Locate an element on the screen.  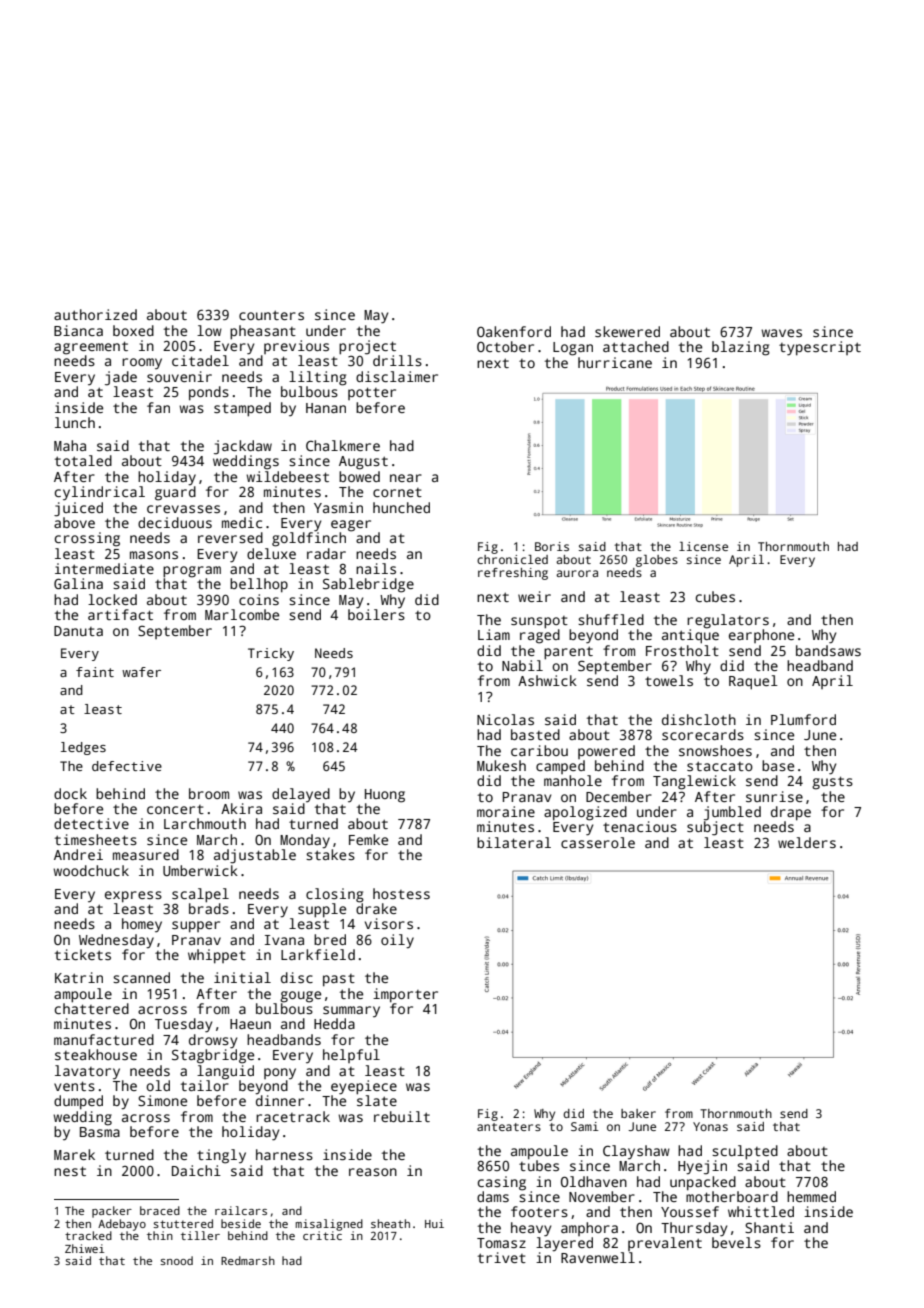
drowsy is located at coordinates (213, 1041).
